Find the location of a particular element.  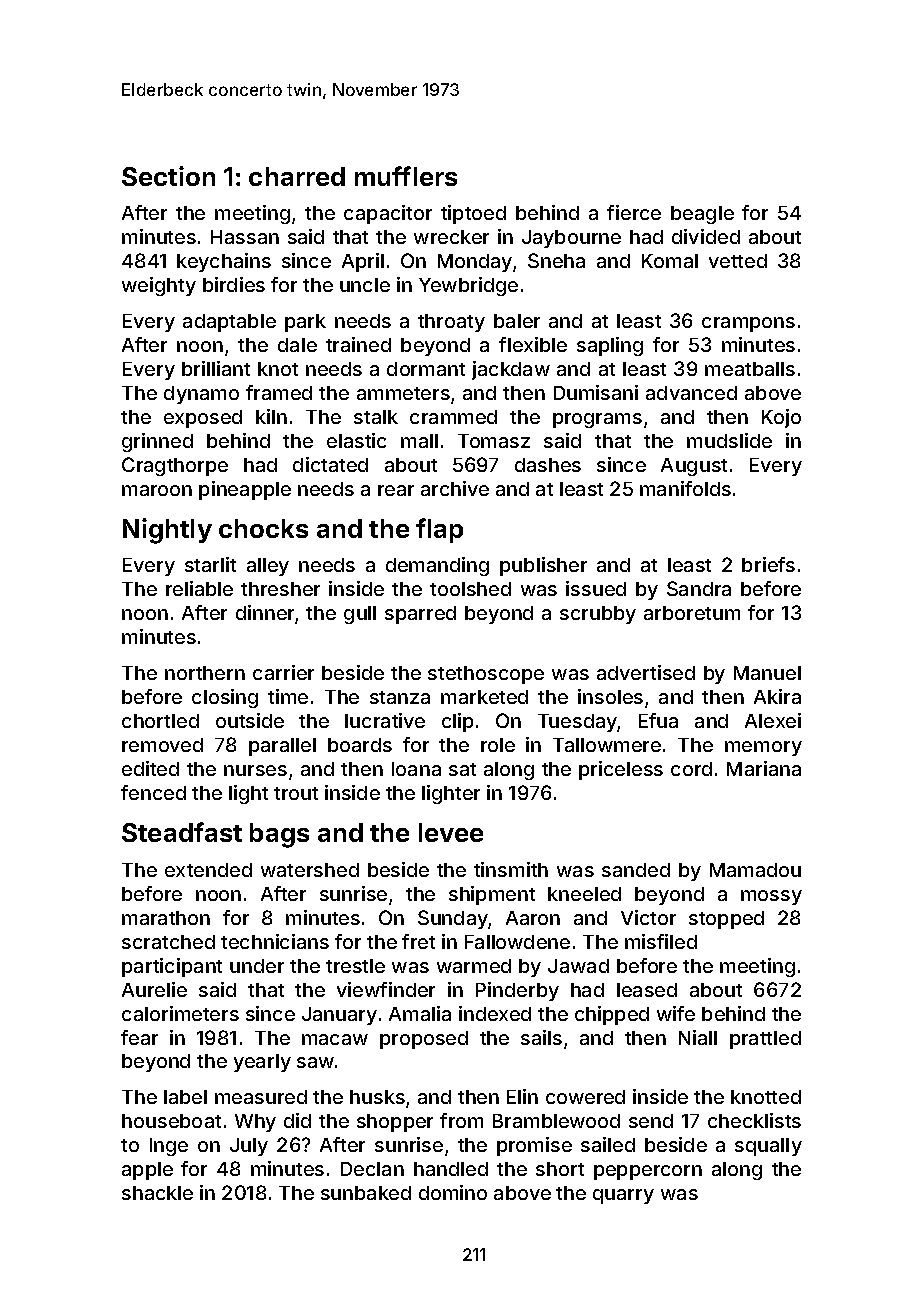

sunbaked is located at coordinates (366, 1193).
